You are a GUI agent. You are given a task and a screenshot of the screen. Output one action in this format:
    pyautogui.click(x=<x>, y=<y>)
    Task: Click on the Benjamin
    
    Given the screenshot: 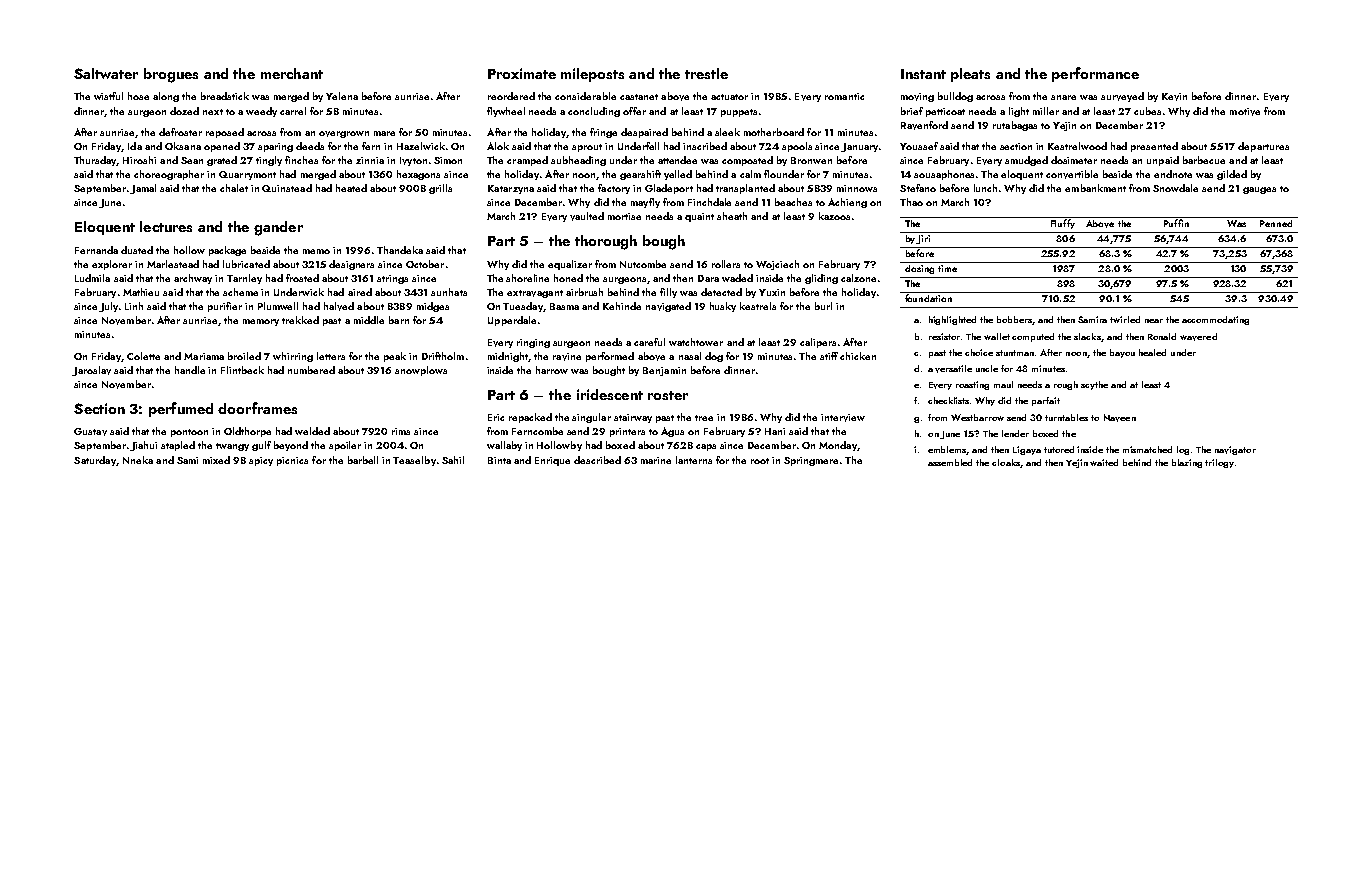 What is the action you would take?
    pyautogui.click(x=664, y=371)
